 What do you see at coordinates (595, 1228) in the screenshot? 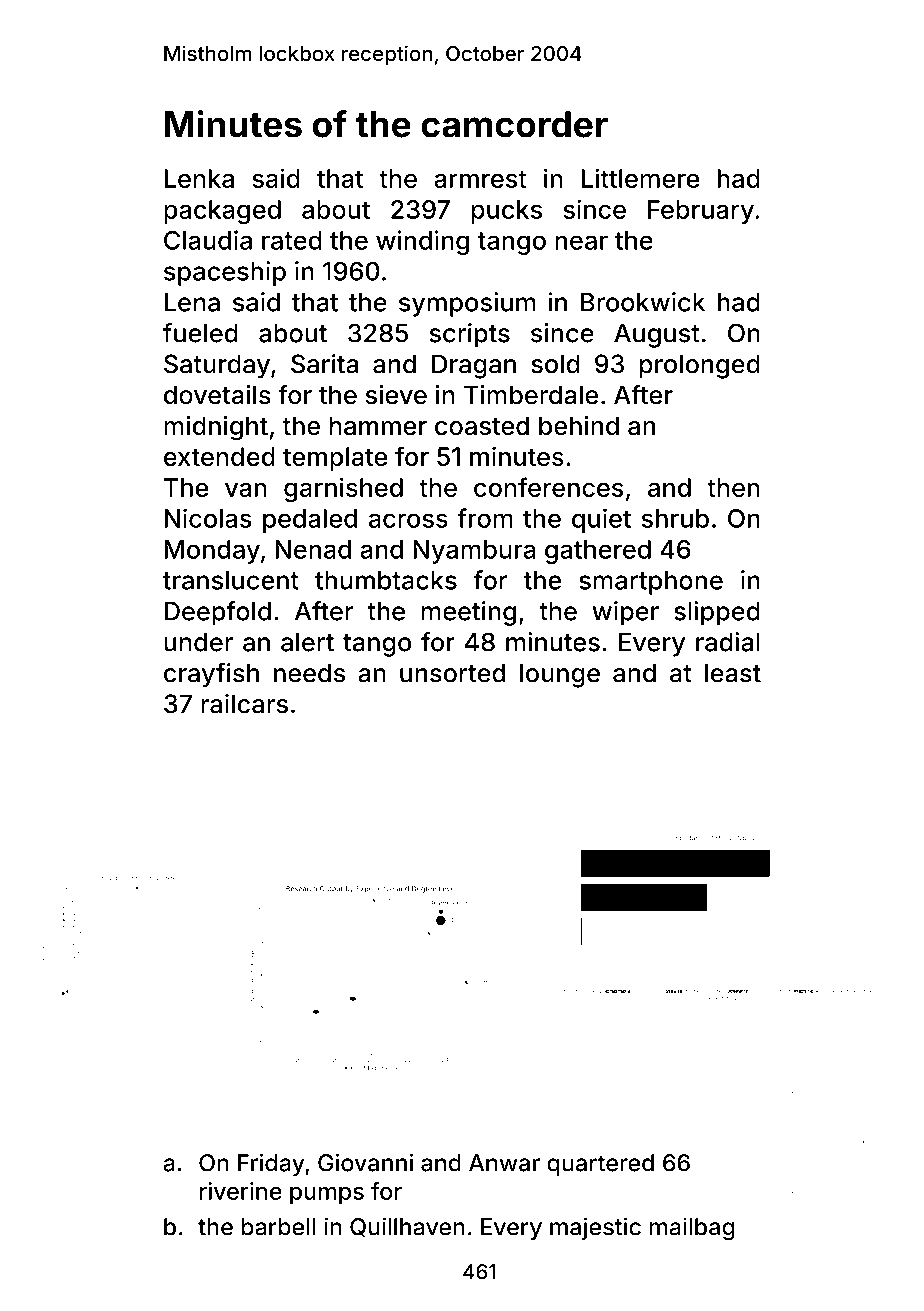
I see `majestic` at bounding box center [595, 1228].
